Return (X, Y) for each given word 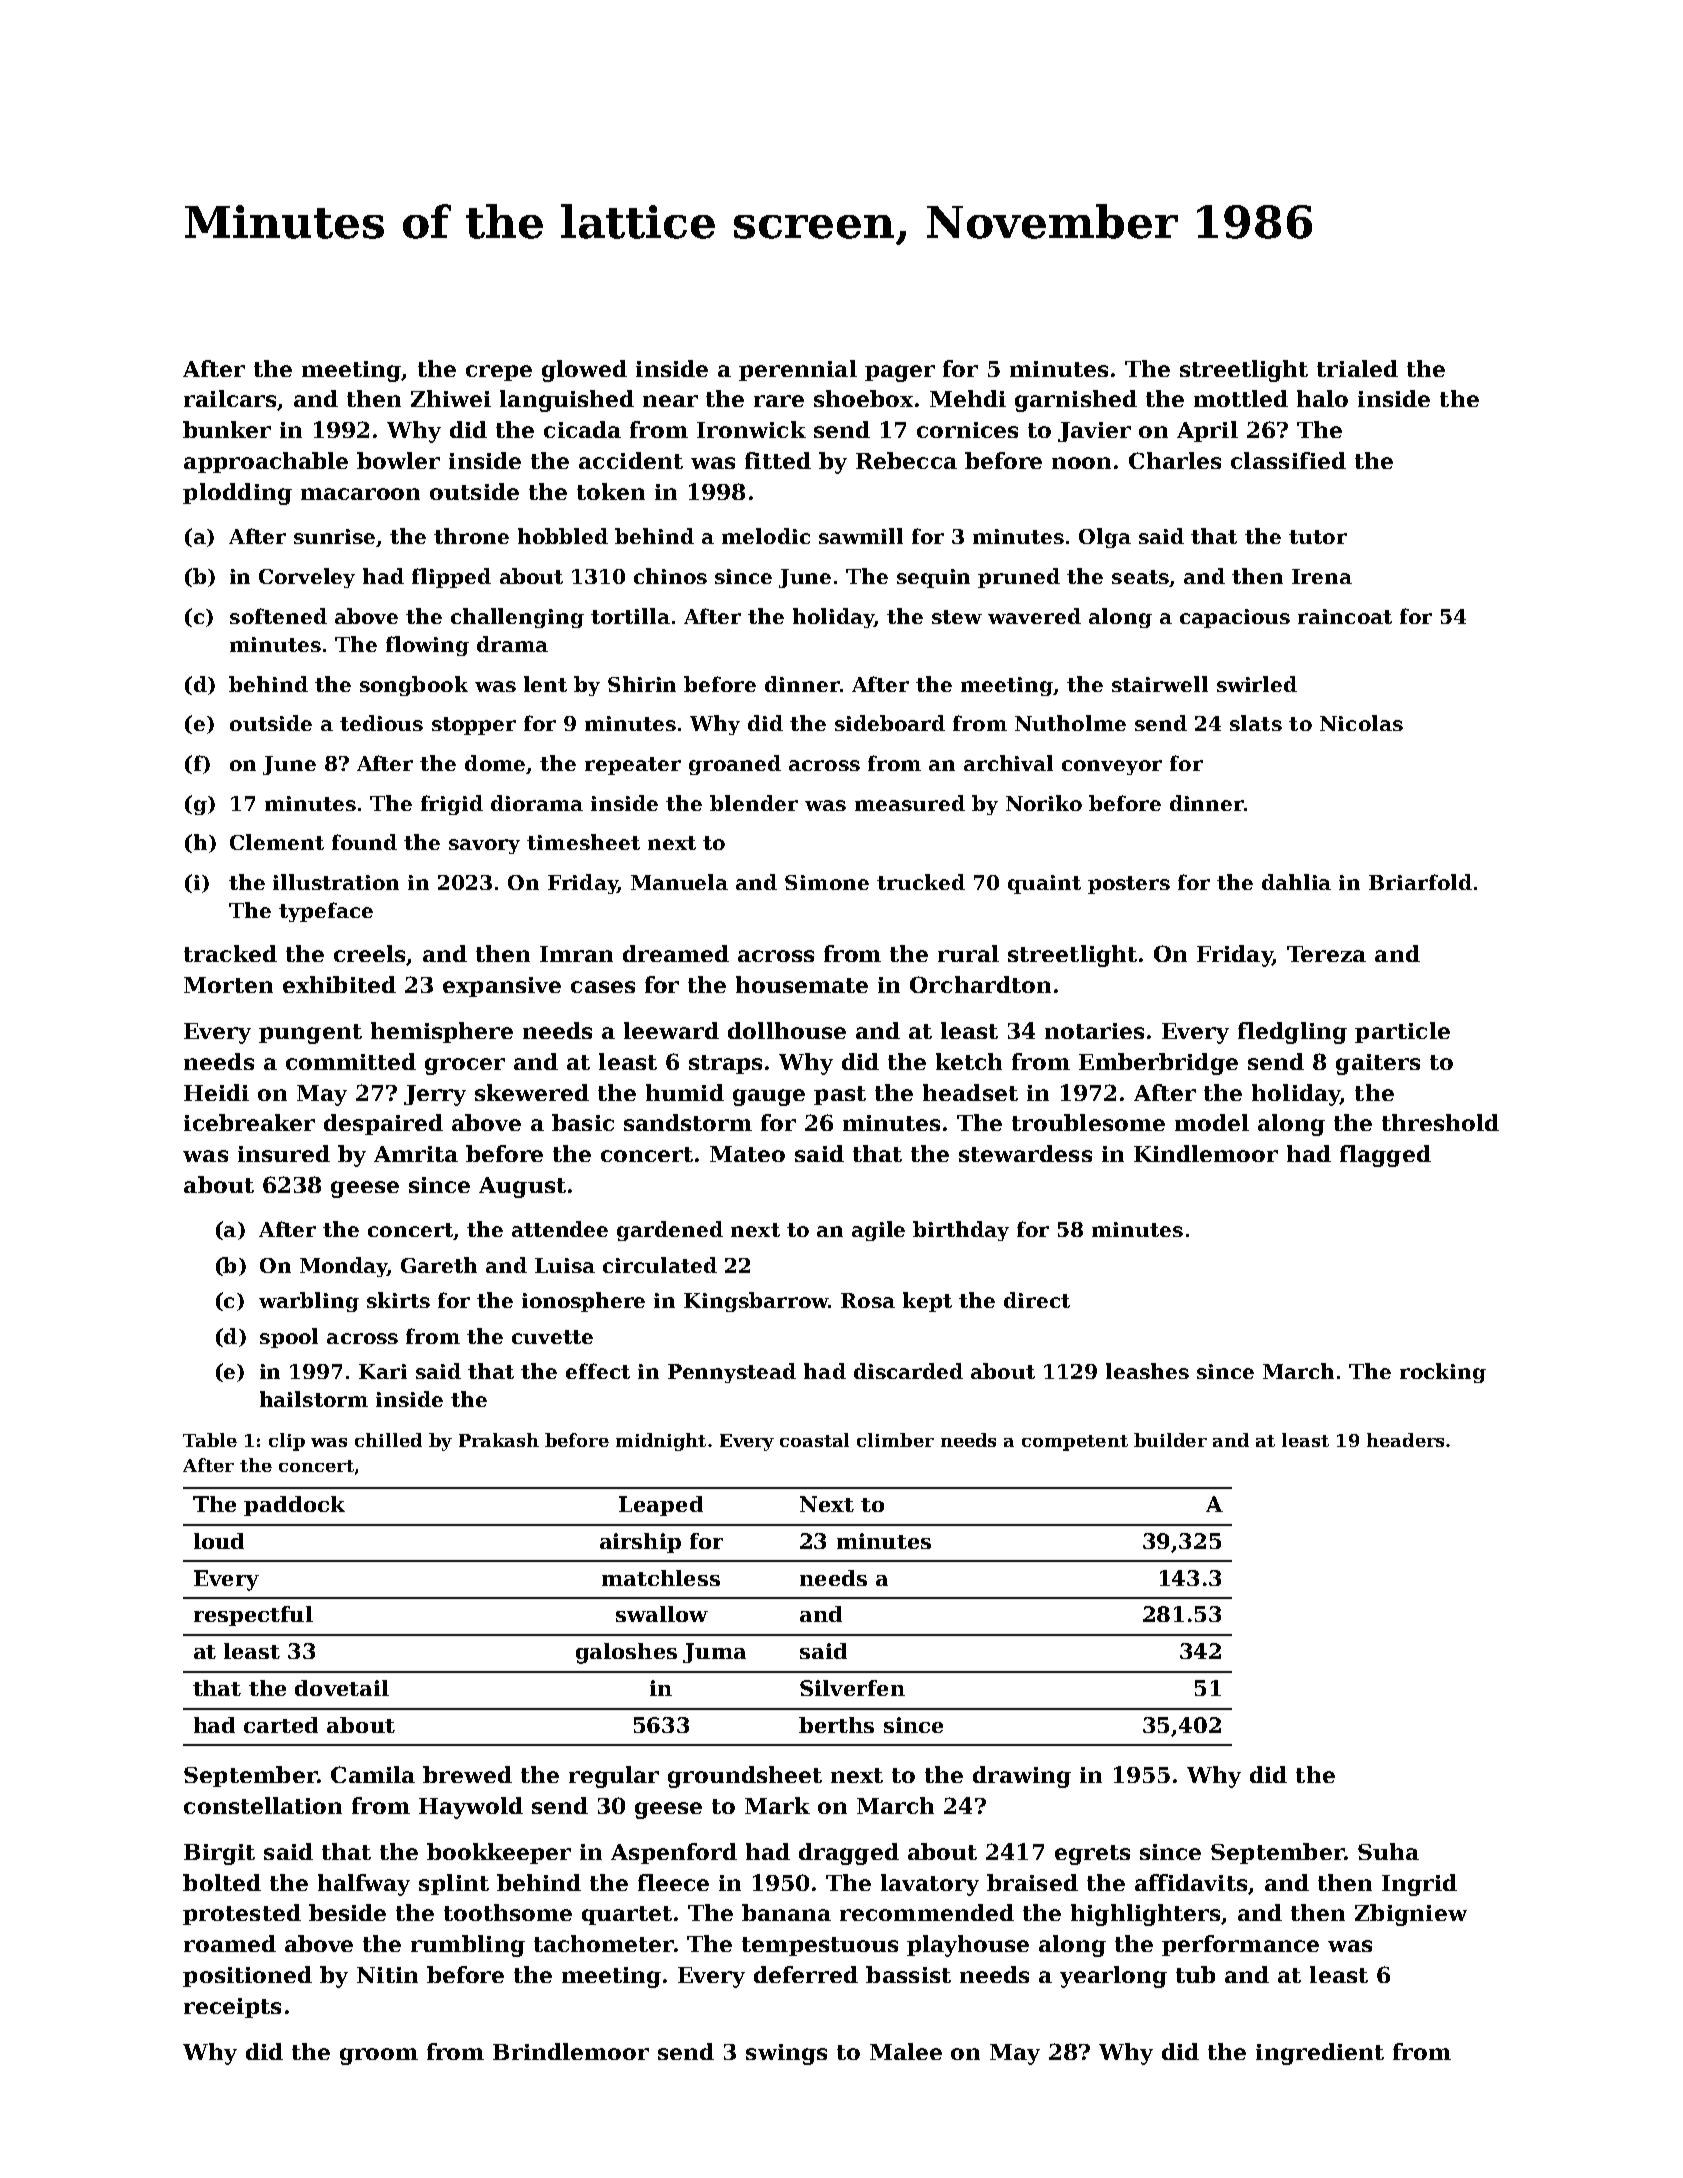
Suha (1388, 1851)
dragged (849, 1854)
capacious (1235, 618)
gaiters (1378, 1064)
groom (379, 2056)
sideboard (890, 723)
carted (281, 1725)
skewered (532, 1092)
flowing (427, 646)
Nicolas (1361, 723)
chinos (670, 576)
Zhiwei (451, 398)
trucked (921, 882)
